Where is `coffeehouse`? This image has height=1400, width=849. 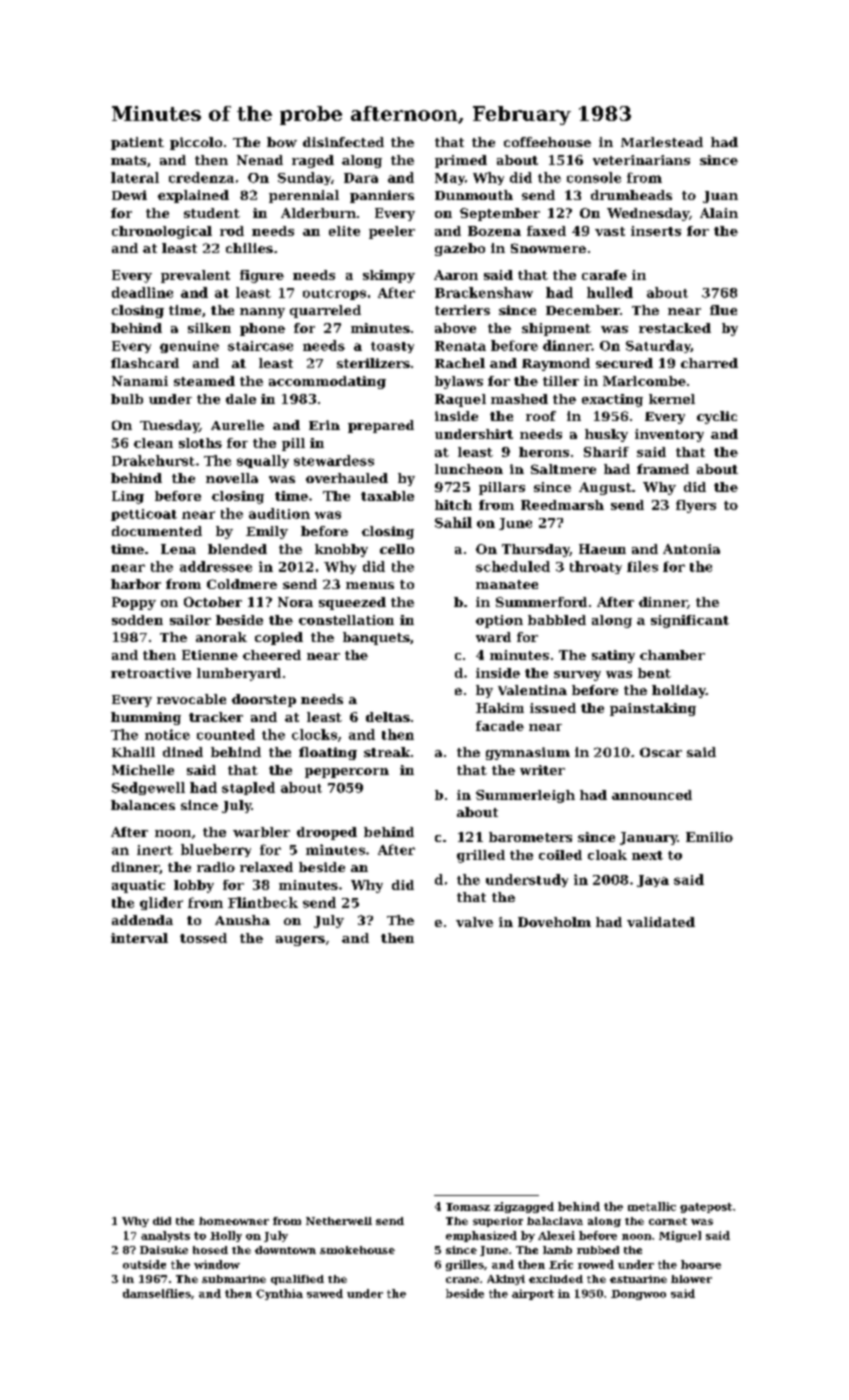
coffeehouse is located at coordinates (547, 142).
